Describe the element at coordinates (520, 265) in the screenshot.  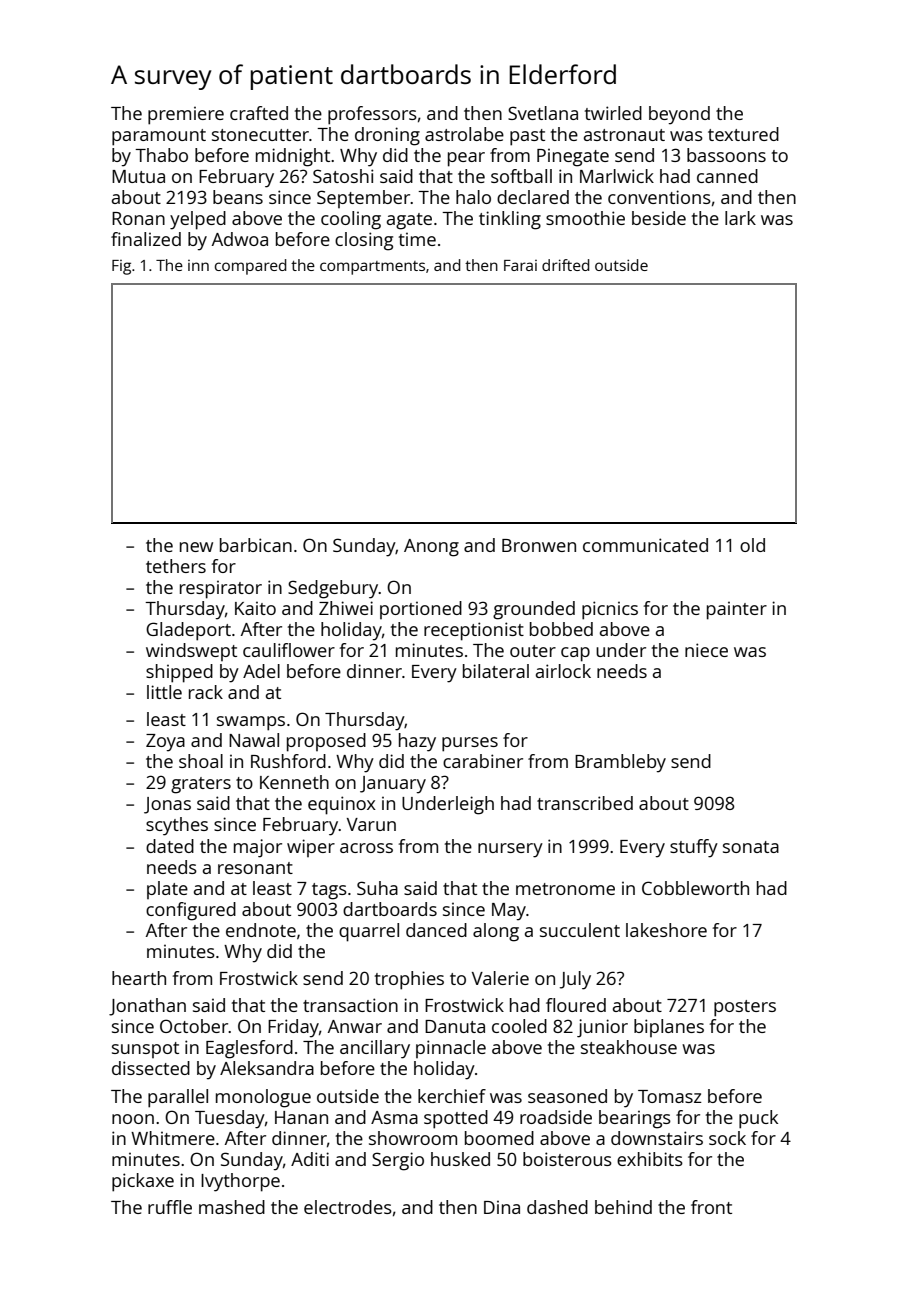
I see `Farai` at that location.
